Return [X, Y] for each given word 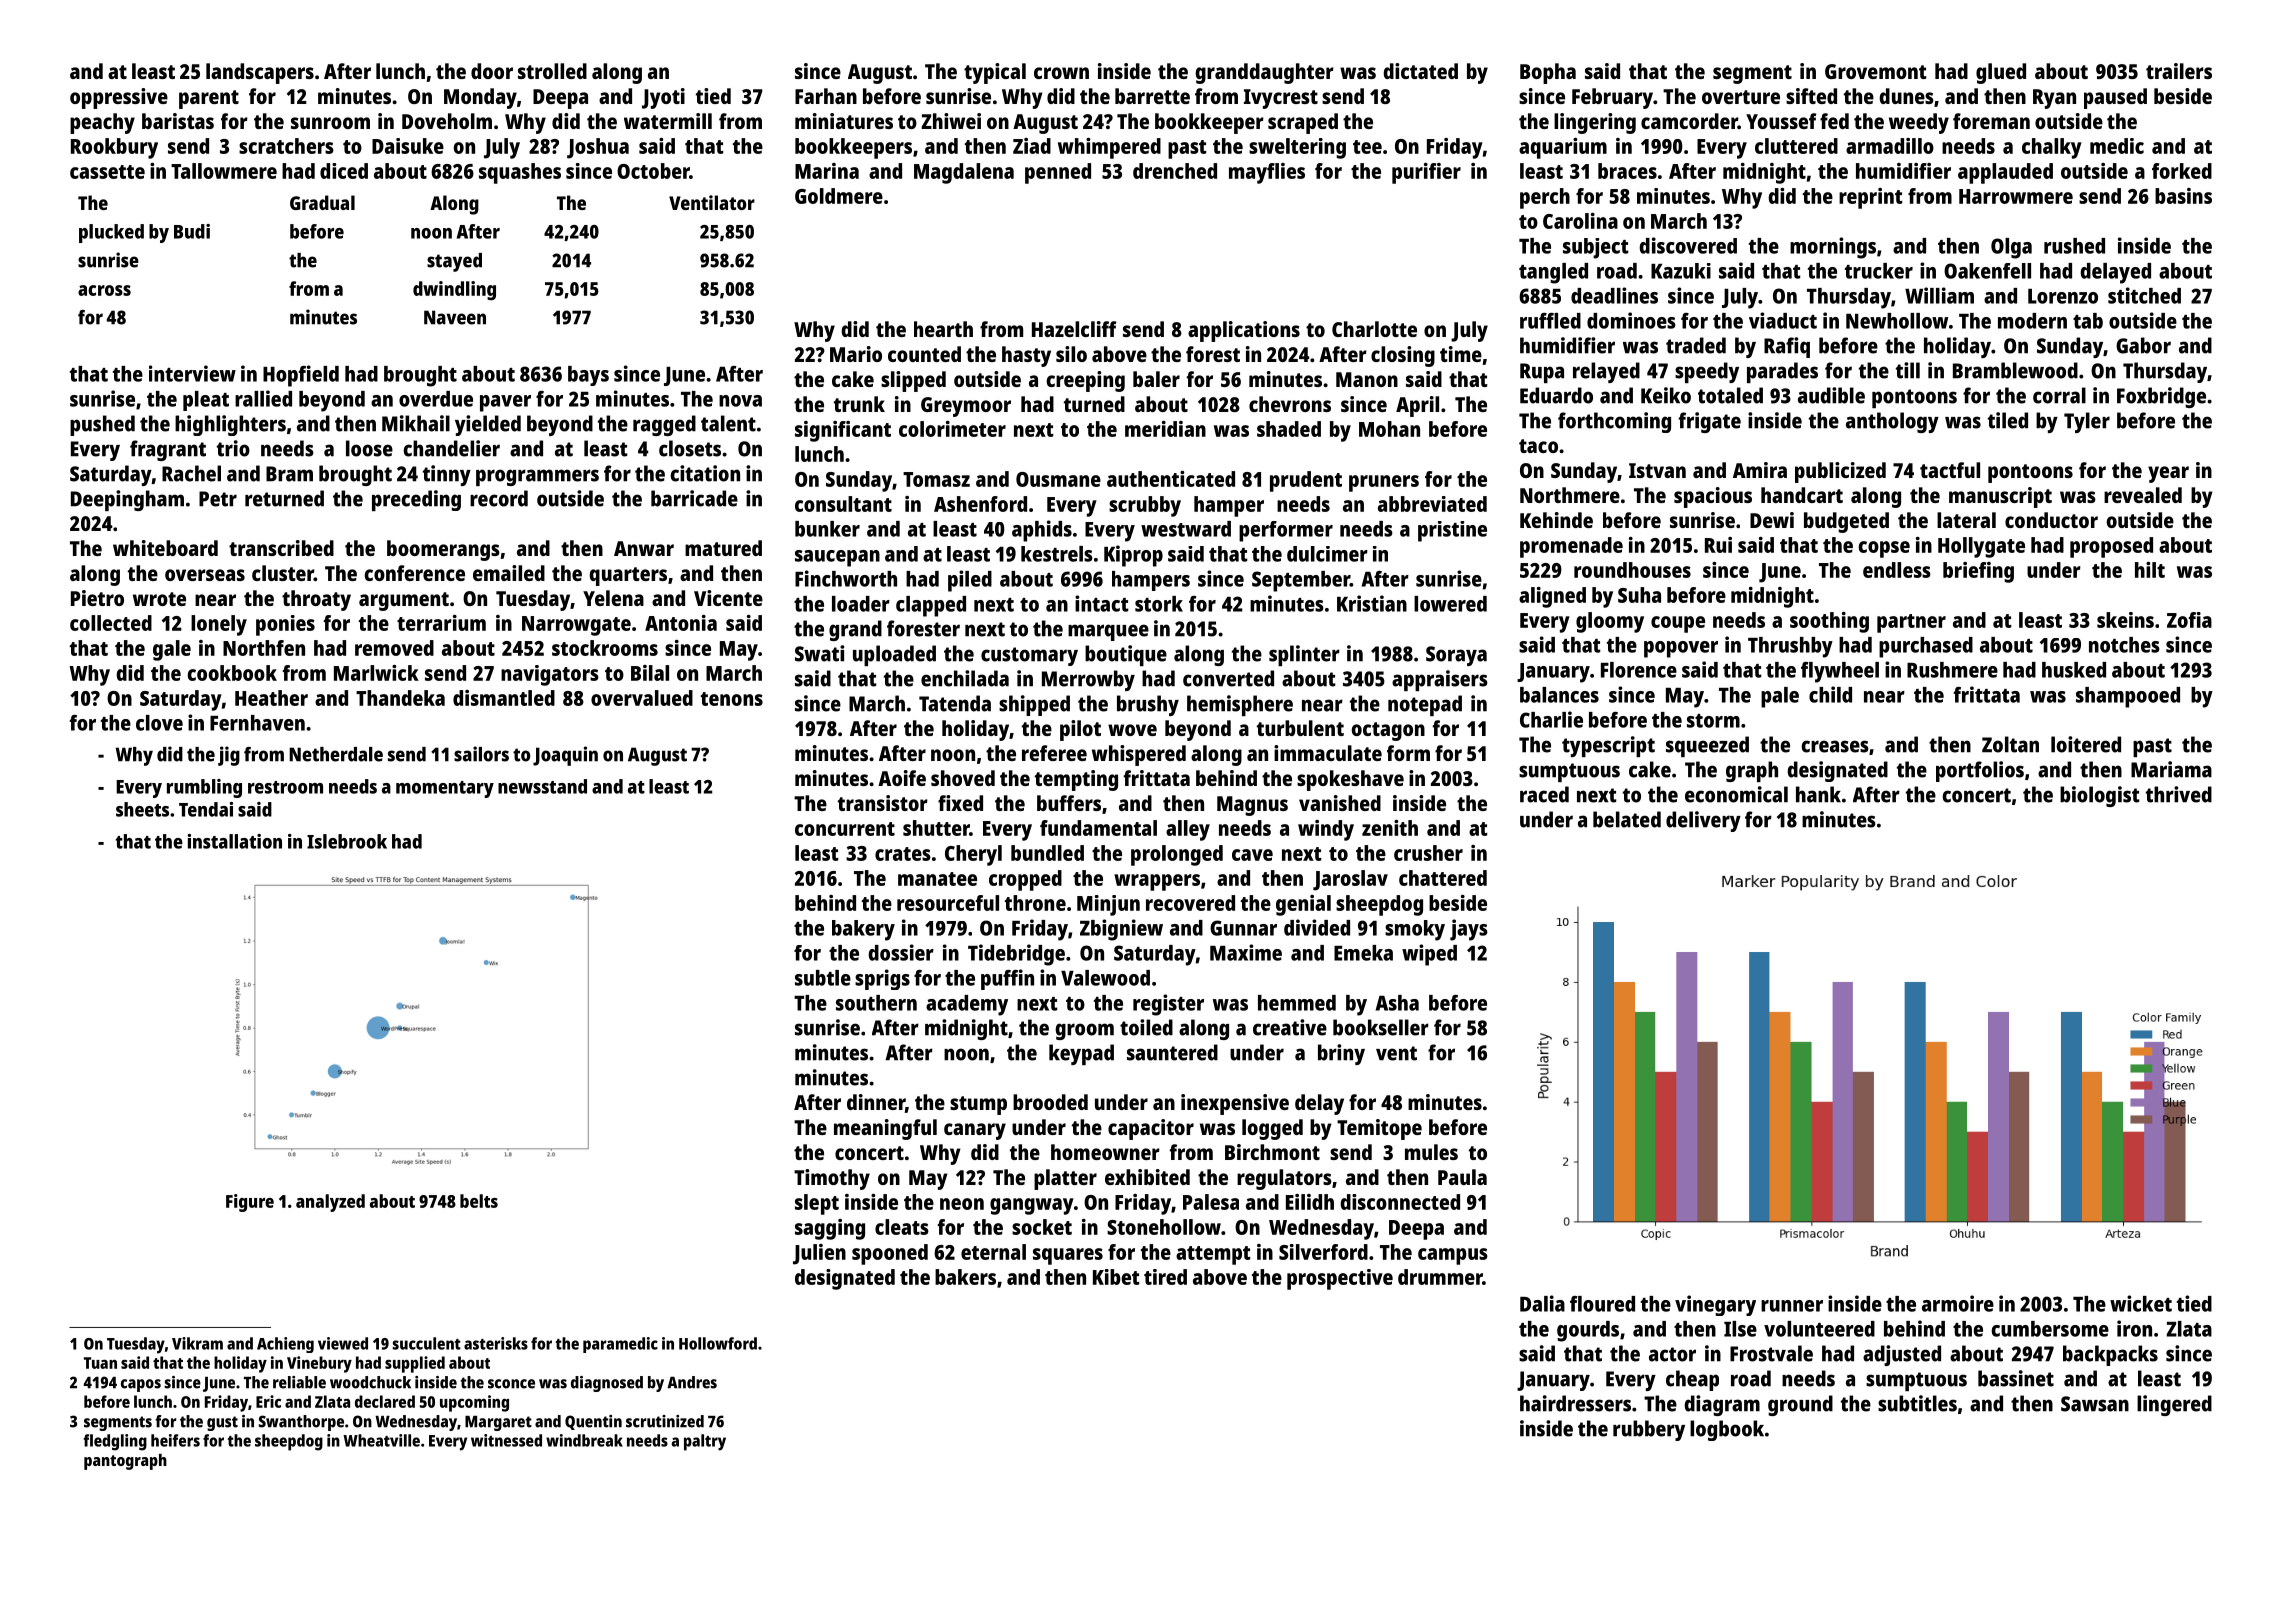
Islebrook [347, 841]
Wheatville [381, 1440]
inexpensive [1235, 1104]
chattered [1443, 878]
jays [1469, 930]
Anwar [644, 548]
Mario [856, 354]
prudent [1306, 481]
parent [209, 99]
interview [192, 373]
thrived [2179, 794]
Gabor [2143, 345]
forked [2182, 171]
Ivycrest [1281, 99]
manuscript [2000, 497]
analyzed [330, 1203]
